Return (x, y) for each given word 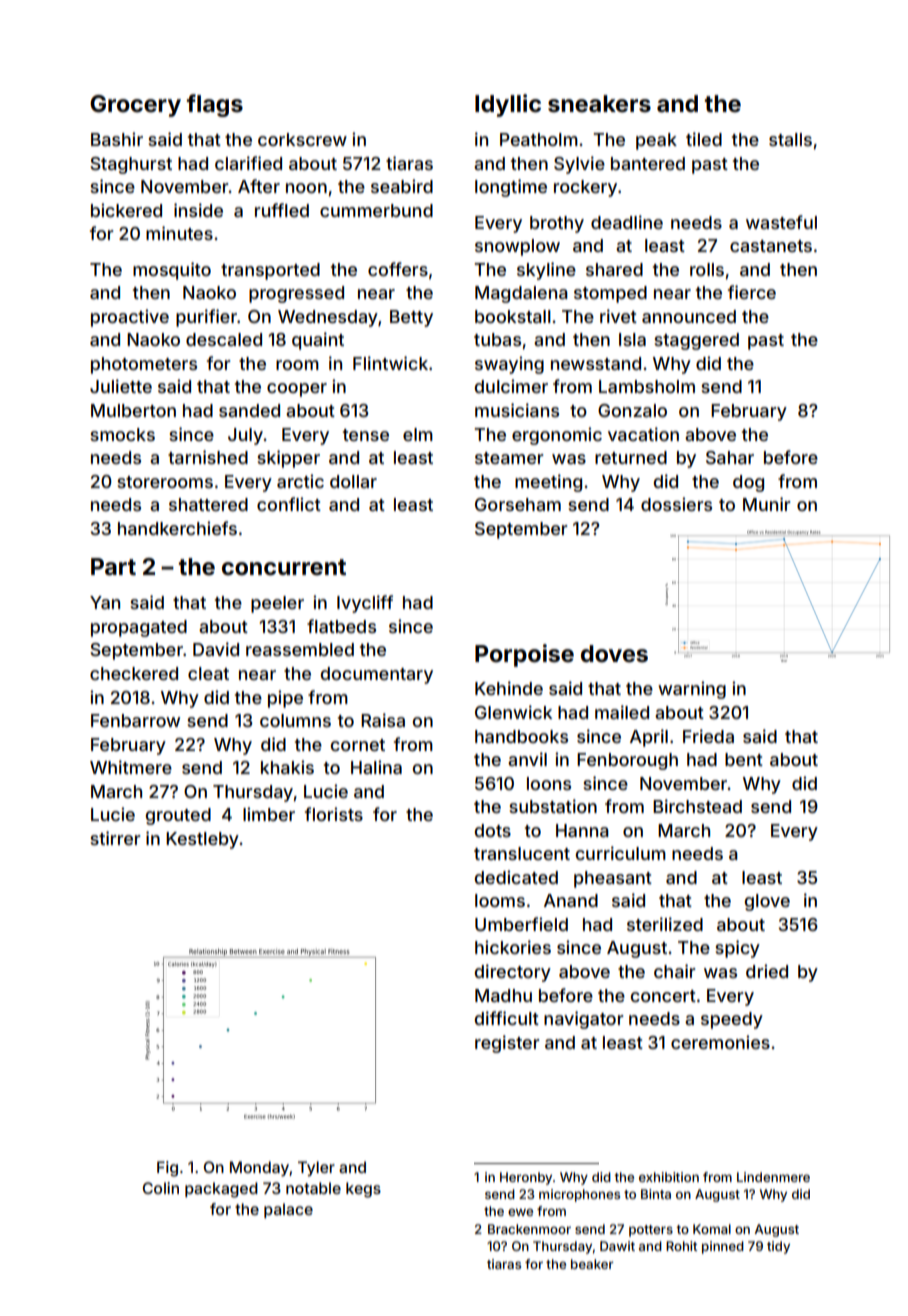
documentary (377, 675)
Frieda (708, 736)
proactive (130, 318)
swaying (509, 365)
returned (631, 457)
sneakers (599, 104)
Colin (161, 1188)
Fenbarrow (135, 720)
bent (744, 759)
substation (553, 806)
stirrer (115, 838)
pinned (723, 1247)
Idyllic (508, 105)
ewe (520, 1212)
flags (215, 105)
